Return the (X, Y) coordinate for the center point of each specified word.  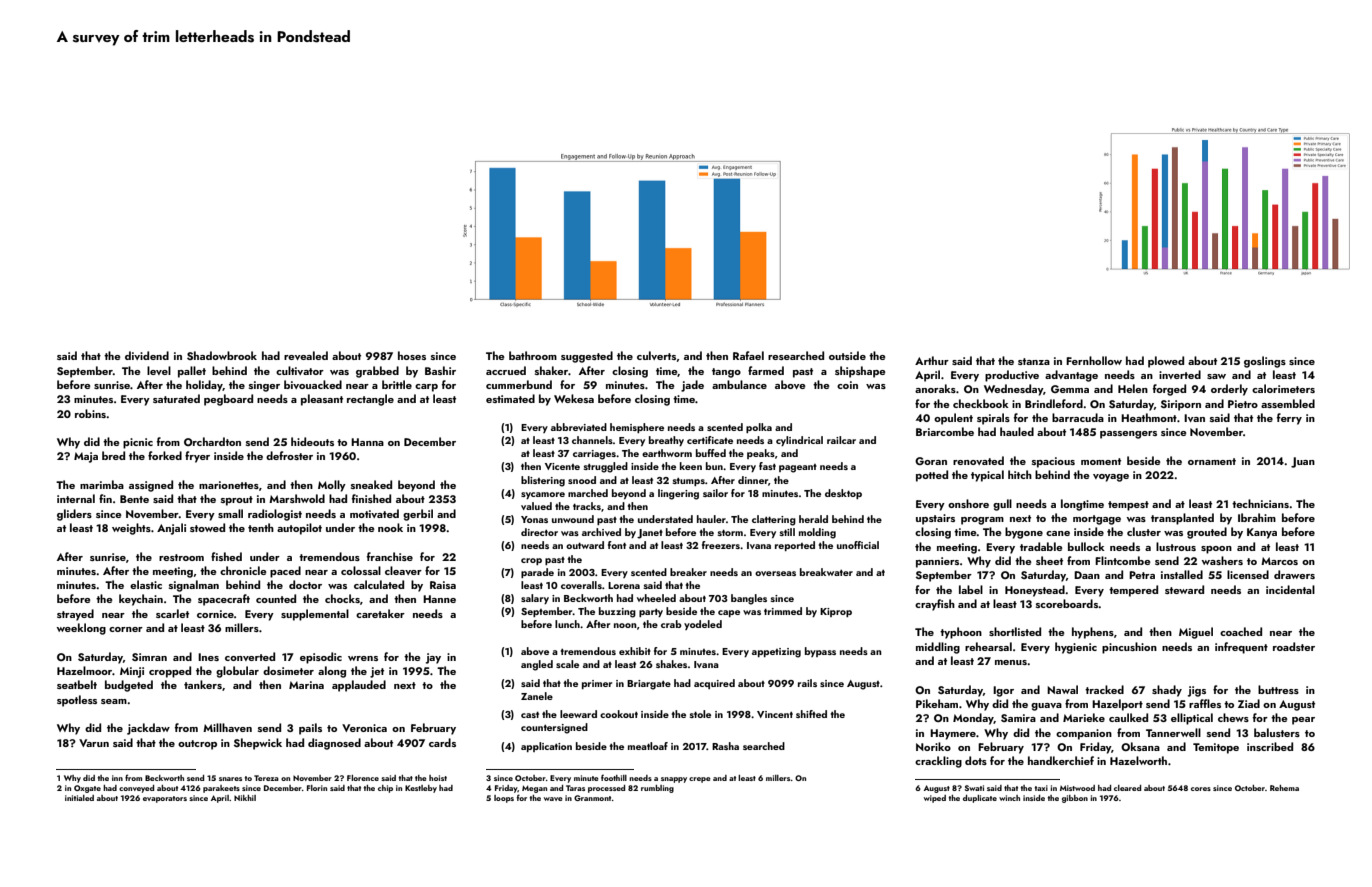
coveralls (581, 585)
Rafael (748, 355)
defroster (289, 455)
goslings (1265, 362)
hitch (1020, 474)
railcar (841, 440)
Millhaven (227, 727)
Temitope (1216, 748)
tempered (1133, 591)
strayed (75, 615)
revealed (306, 355)
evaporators (165, 799)
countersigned (554, 728)
